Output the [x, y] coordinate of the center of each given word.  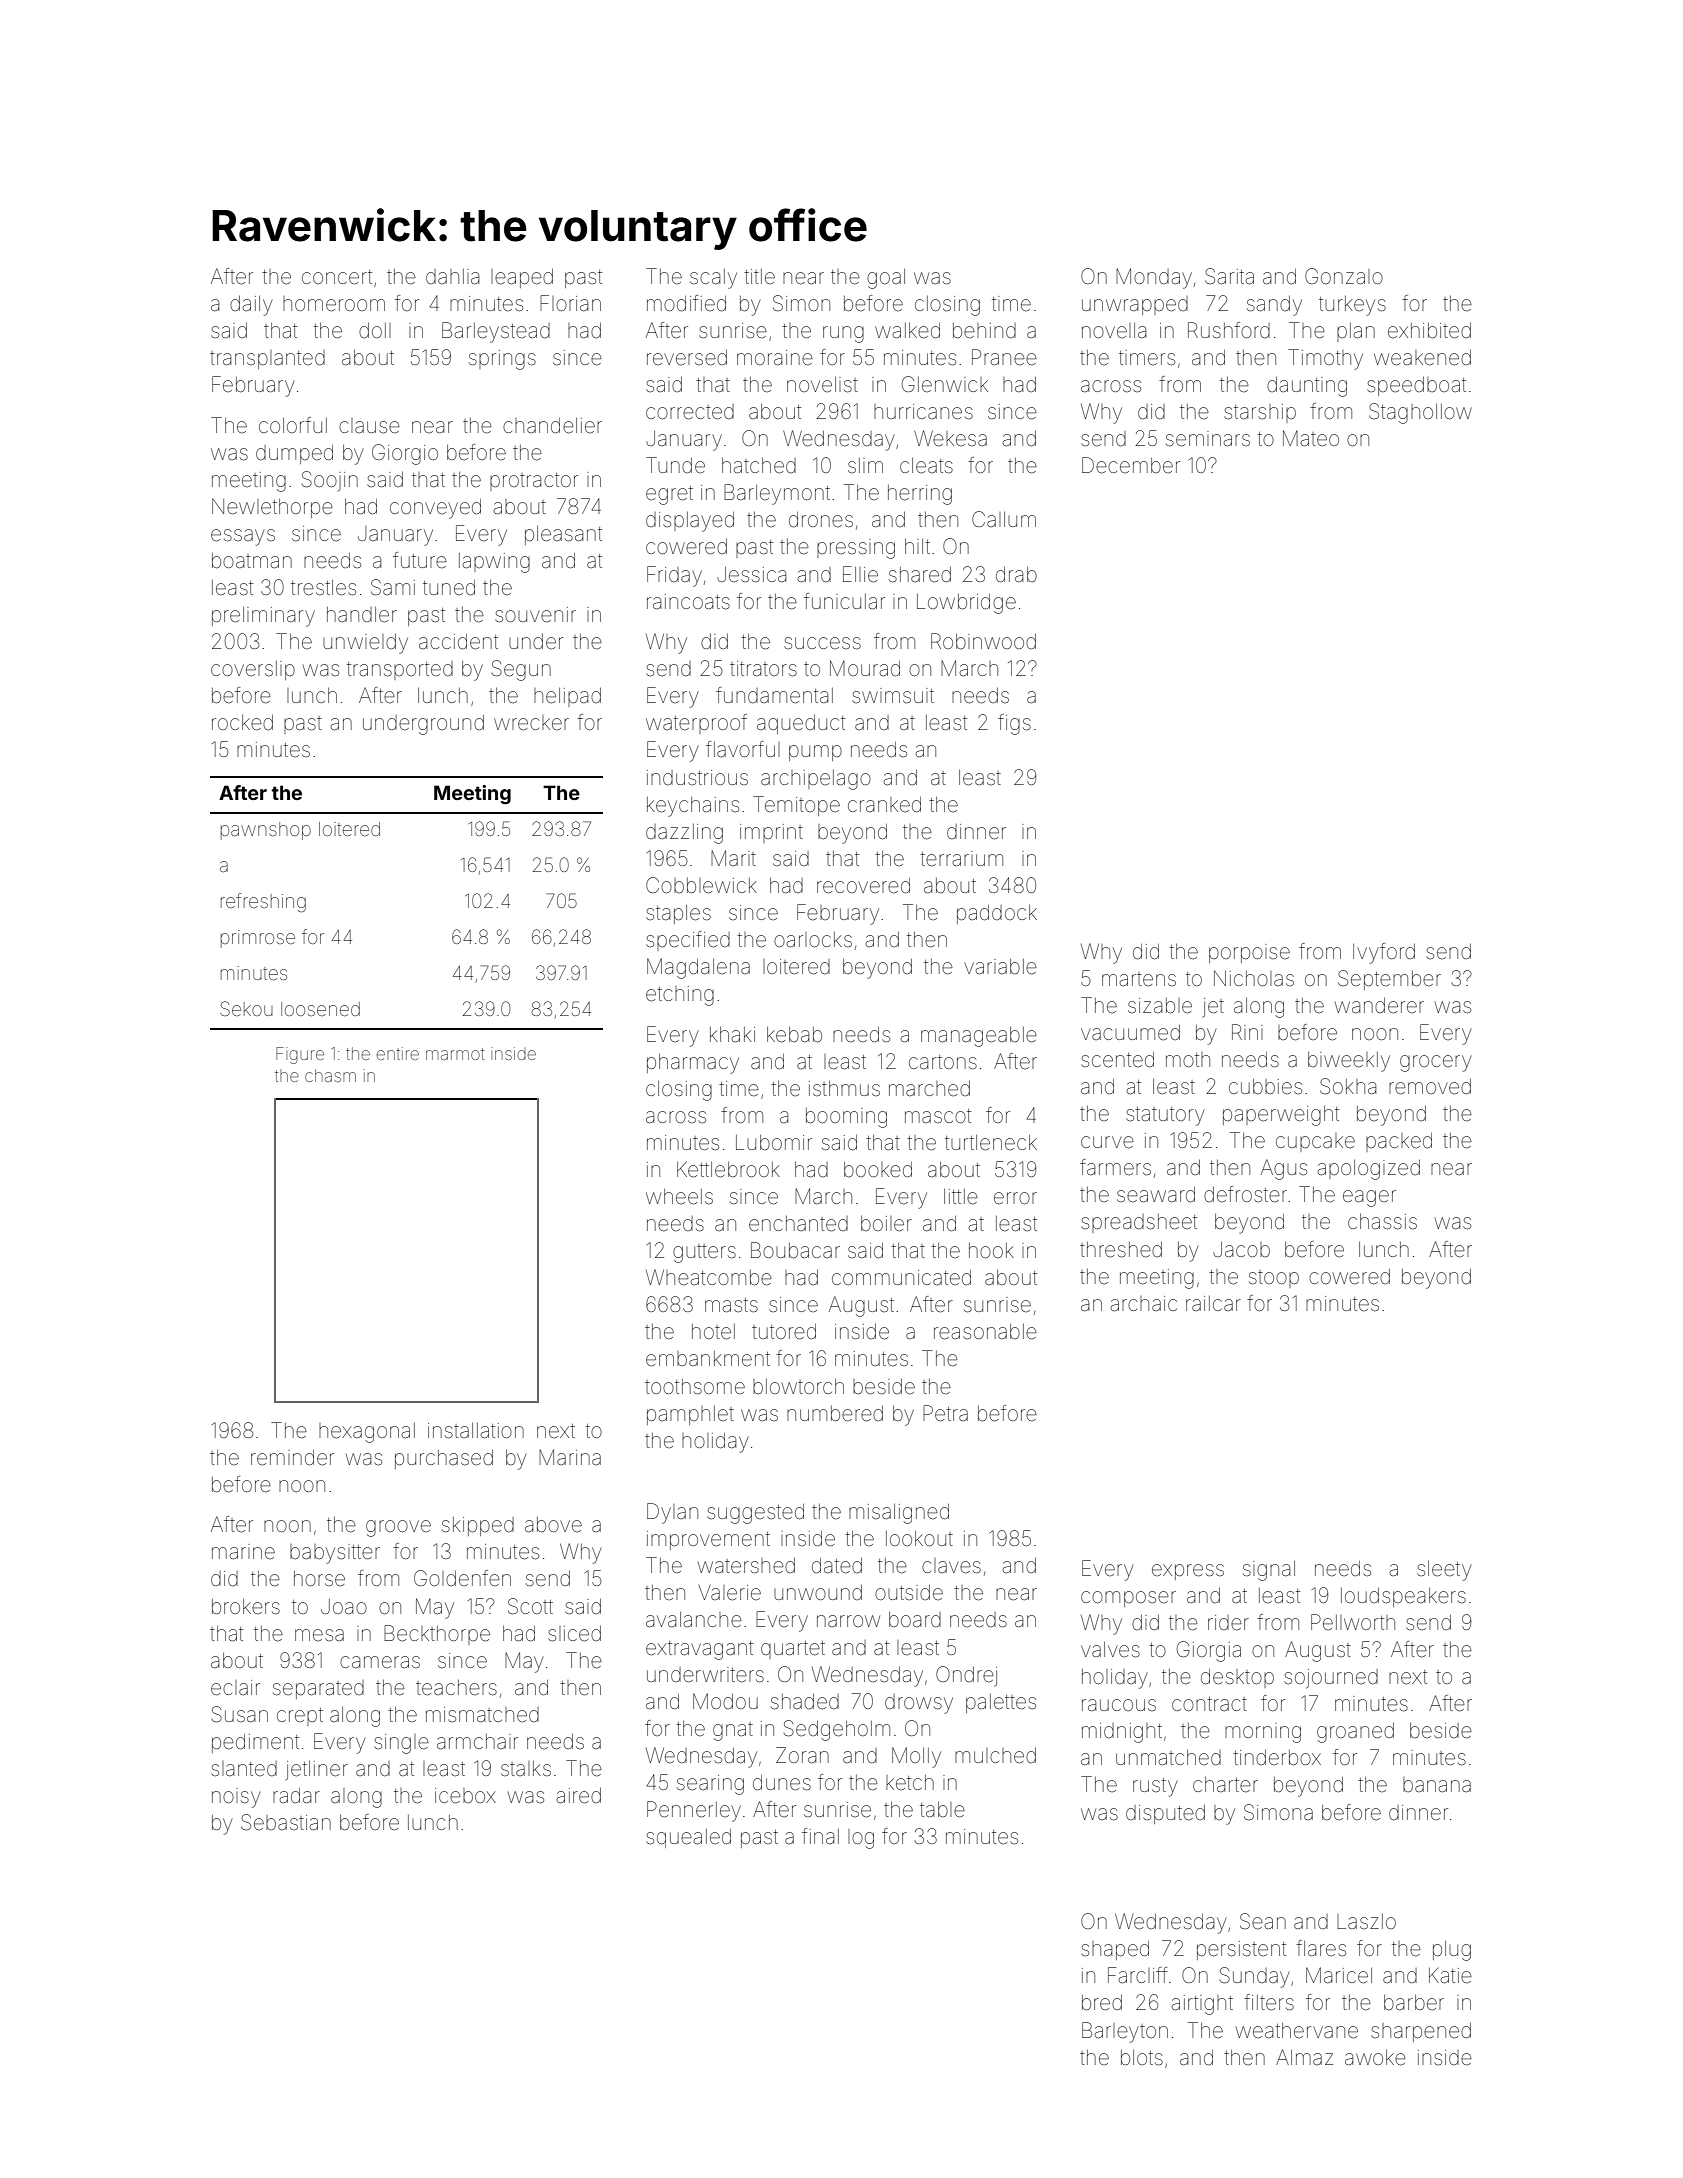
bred [1102, 2003]
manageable [979, 1037]
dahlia [452, 276]
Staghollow [1420, 413]
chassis [1382, 1222]
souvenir [535, 615]
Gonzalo [1344, 276]
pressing [856, 549]
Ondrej [966, 1676]
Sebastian [286, 1822]
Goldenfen [462, 1578]
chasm [330, 1075]
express [1188, 1572]
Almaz [1304, 2057]
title [759, 276]
